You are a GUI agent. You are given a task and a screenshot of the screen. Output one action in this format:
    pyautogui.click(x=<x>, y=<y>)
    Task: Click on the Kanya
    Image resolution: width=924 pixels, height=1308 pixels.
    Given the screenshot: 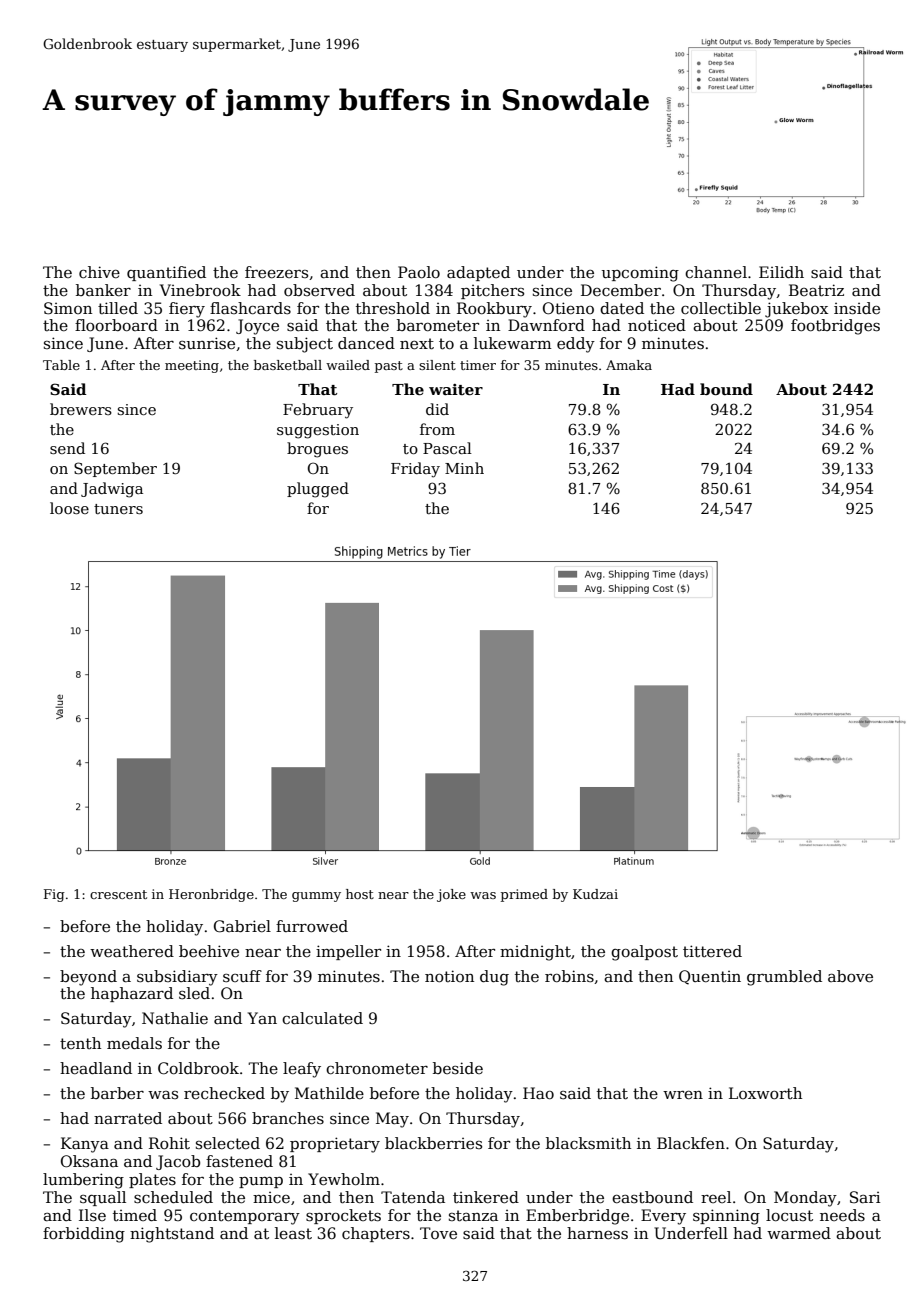 What is the action you would take?
    pyautogui.click(x=85, y=1145)
